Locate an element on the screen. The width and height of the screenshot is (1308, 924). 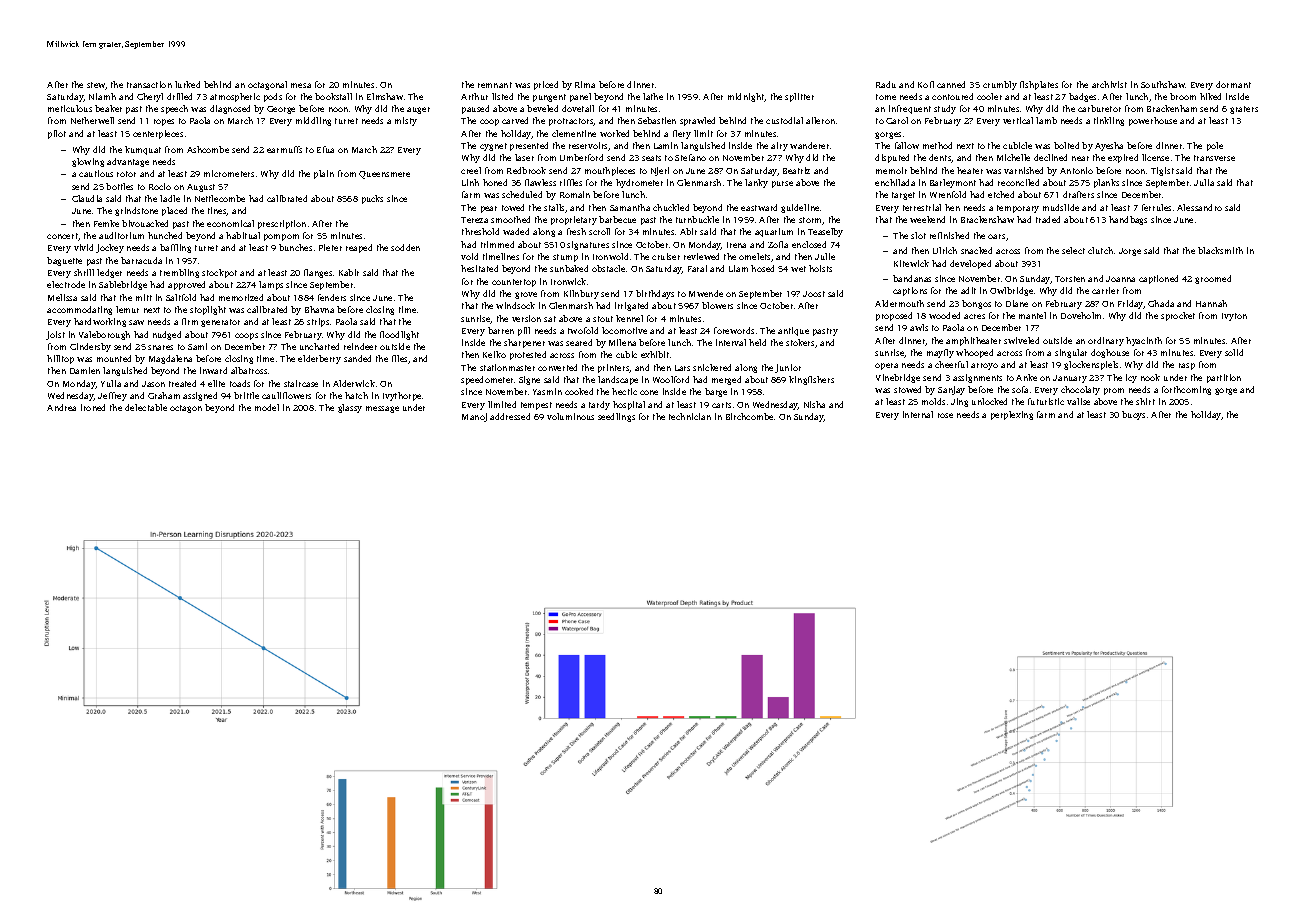
midnight is located at coordinates (746, 97).
